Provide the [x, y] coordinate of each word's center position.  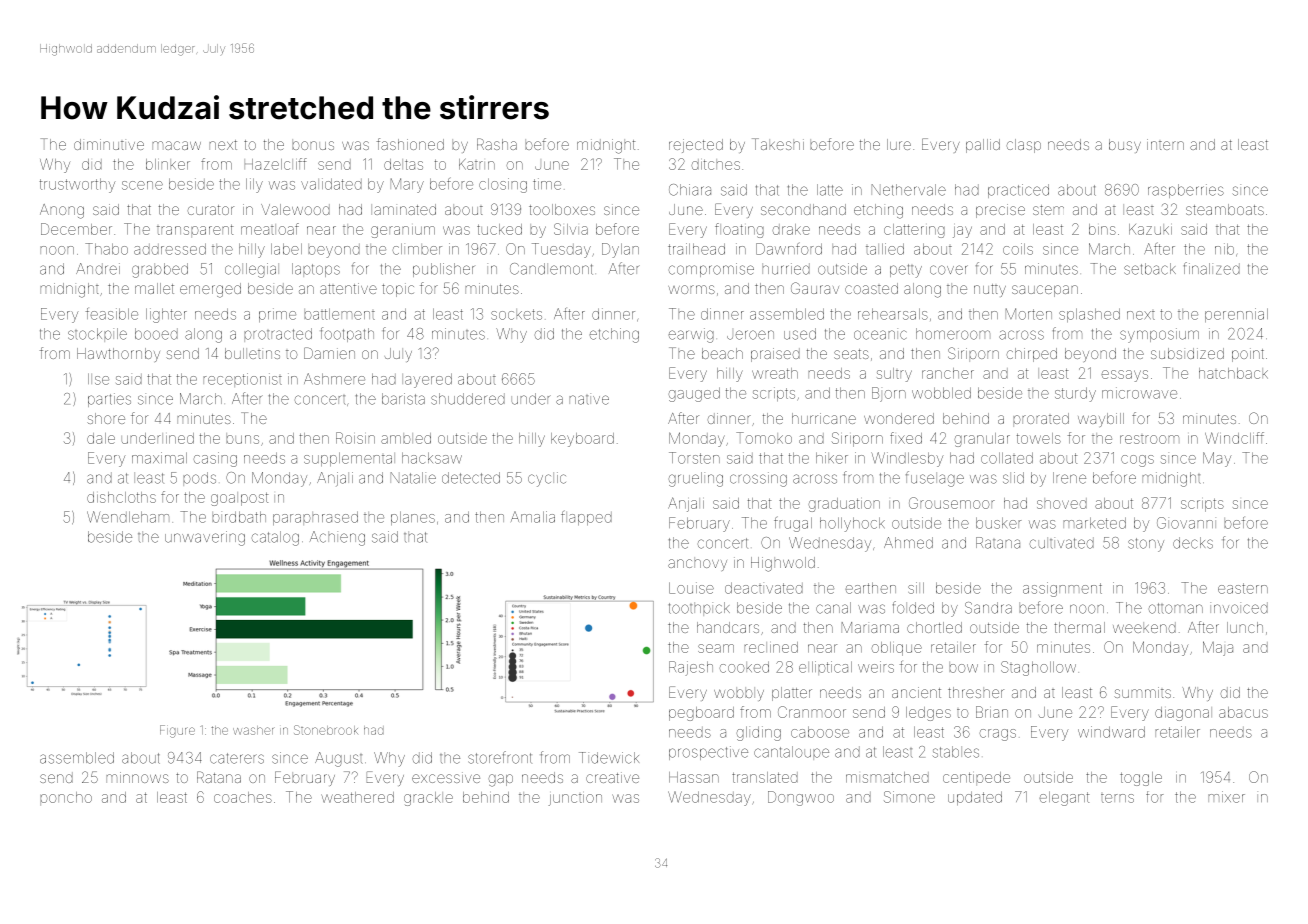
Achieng [337, 538]
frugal [793, 524]
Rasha [497, 144]
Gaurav [815, 288]
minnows [137, 777]
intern [1165, 144]
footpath [347, 334]
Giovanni [1186, 523]
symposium [1159, 335]
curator [210, 210]
